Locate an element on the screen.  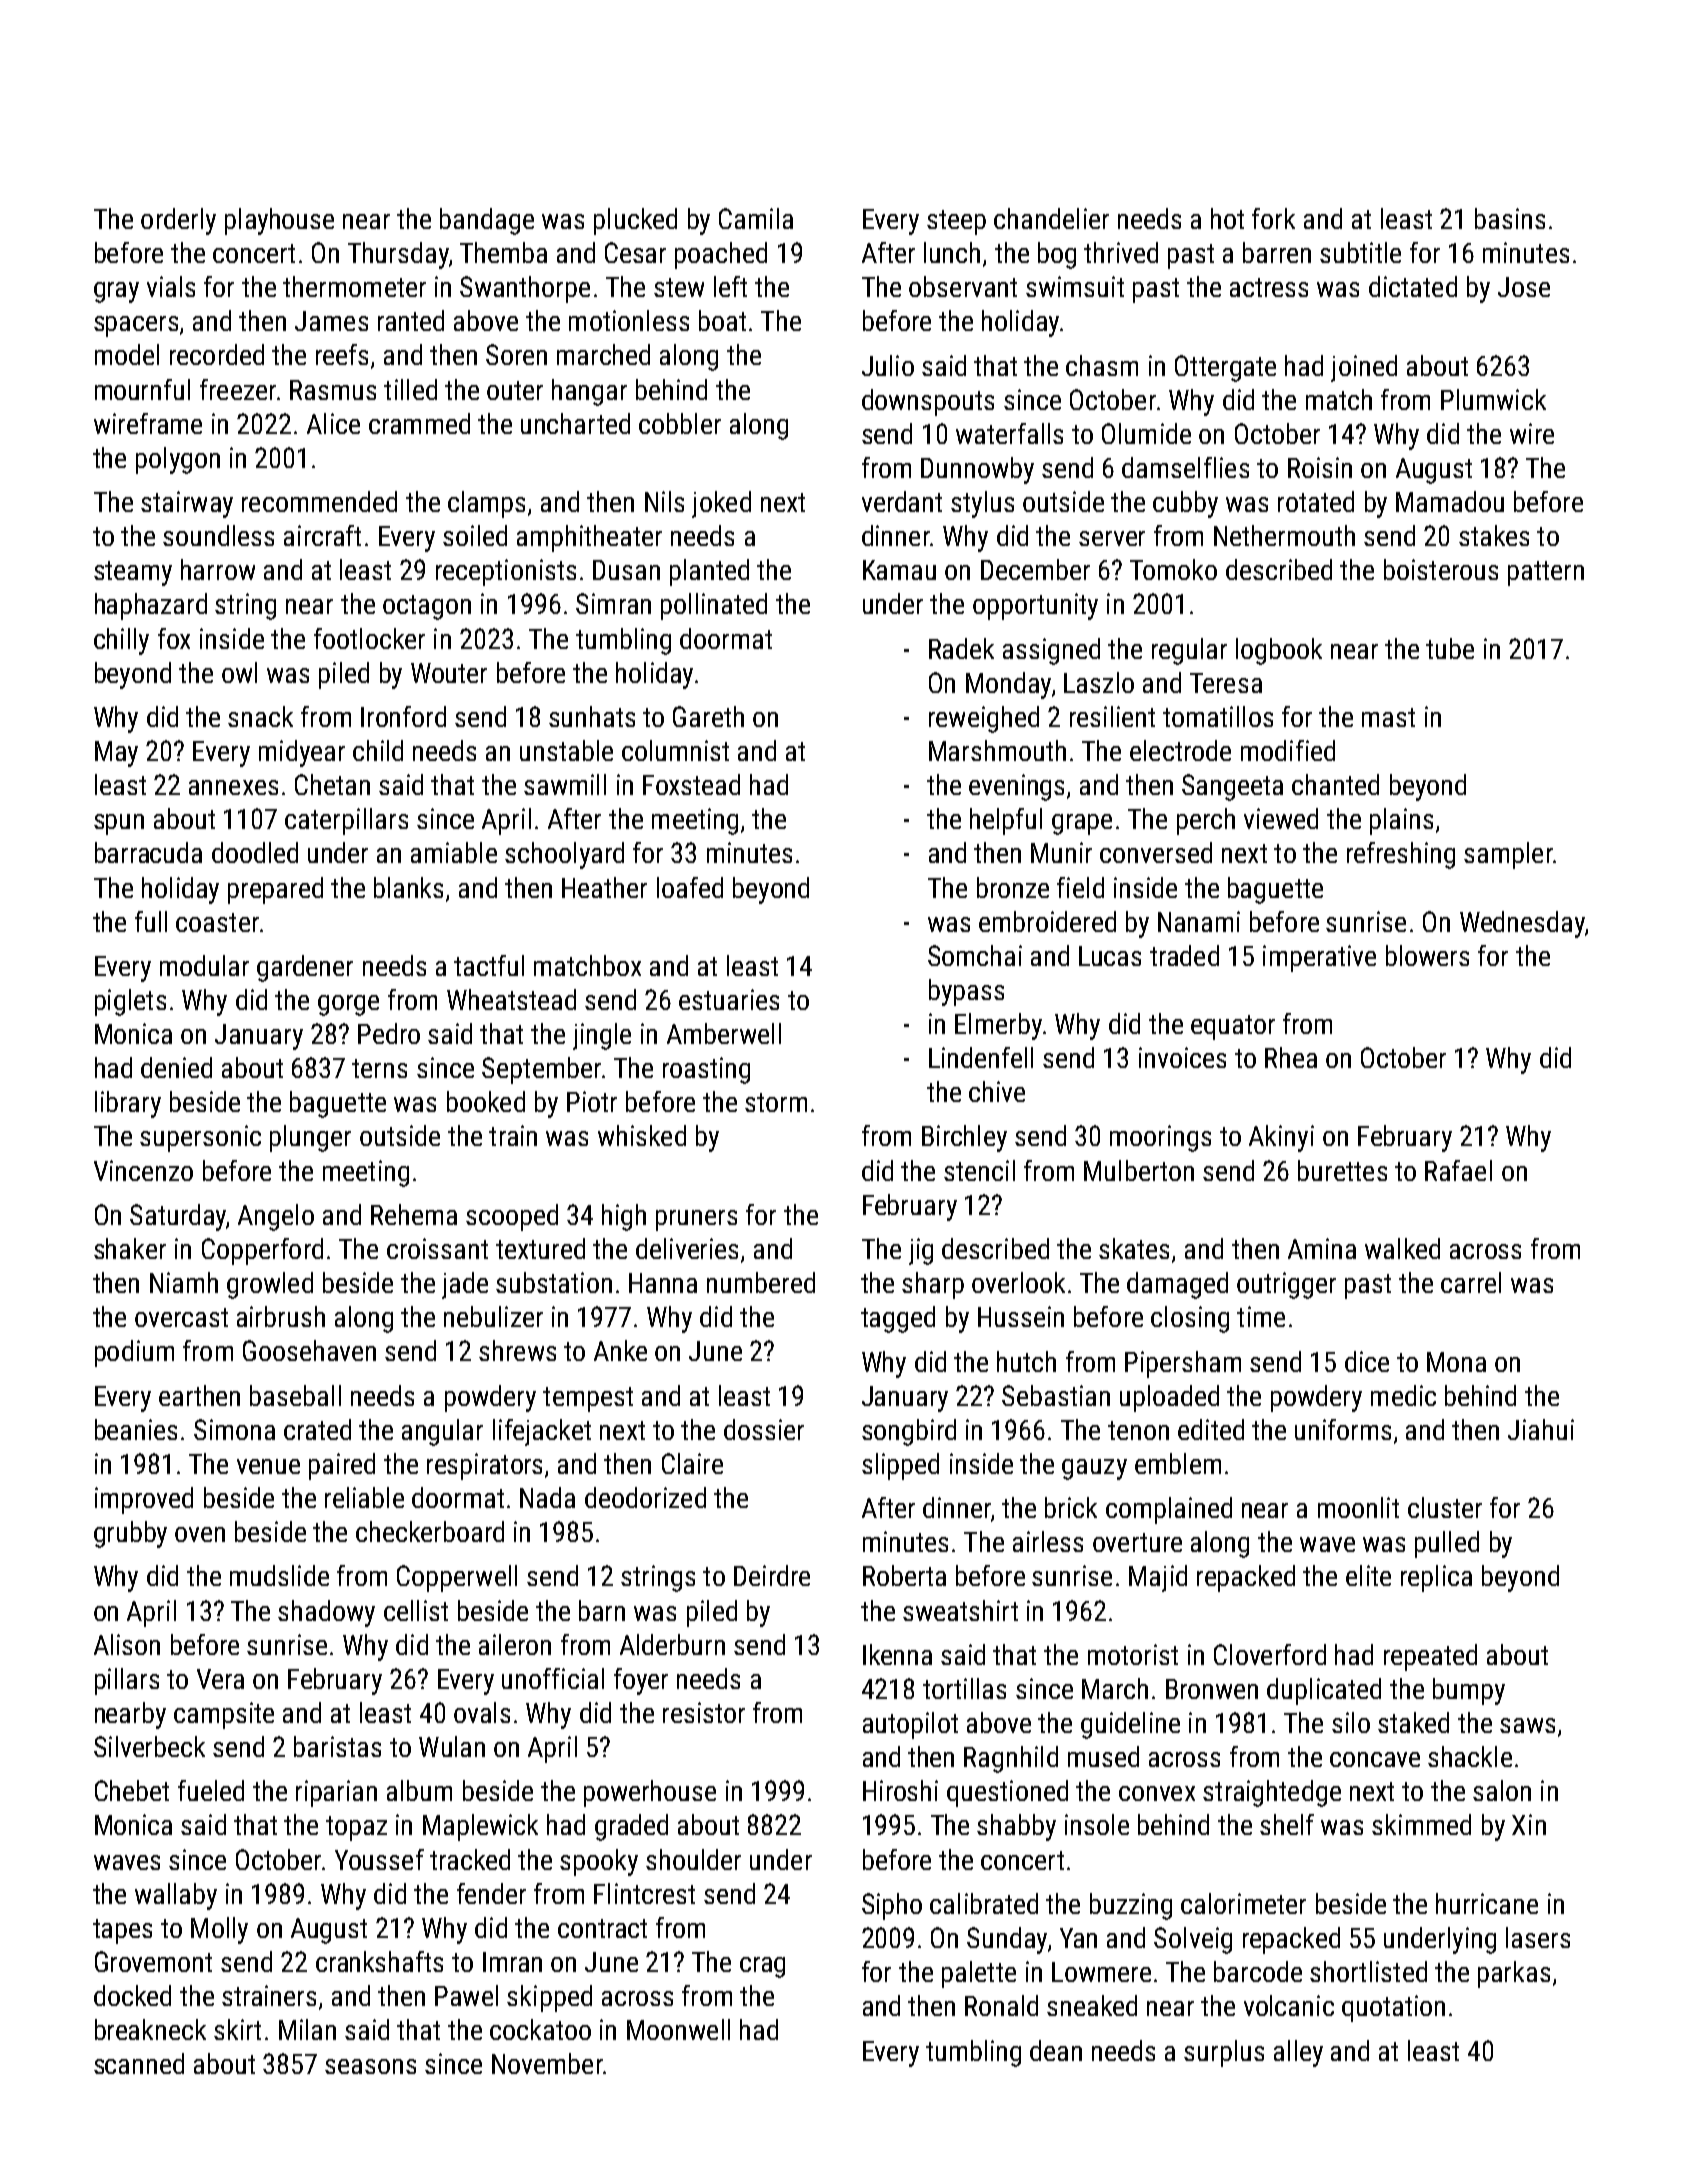
November is located at coordinates (547, 2063).
